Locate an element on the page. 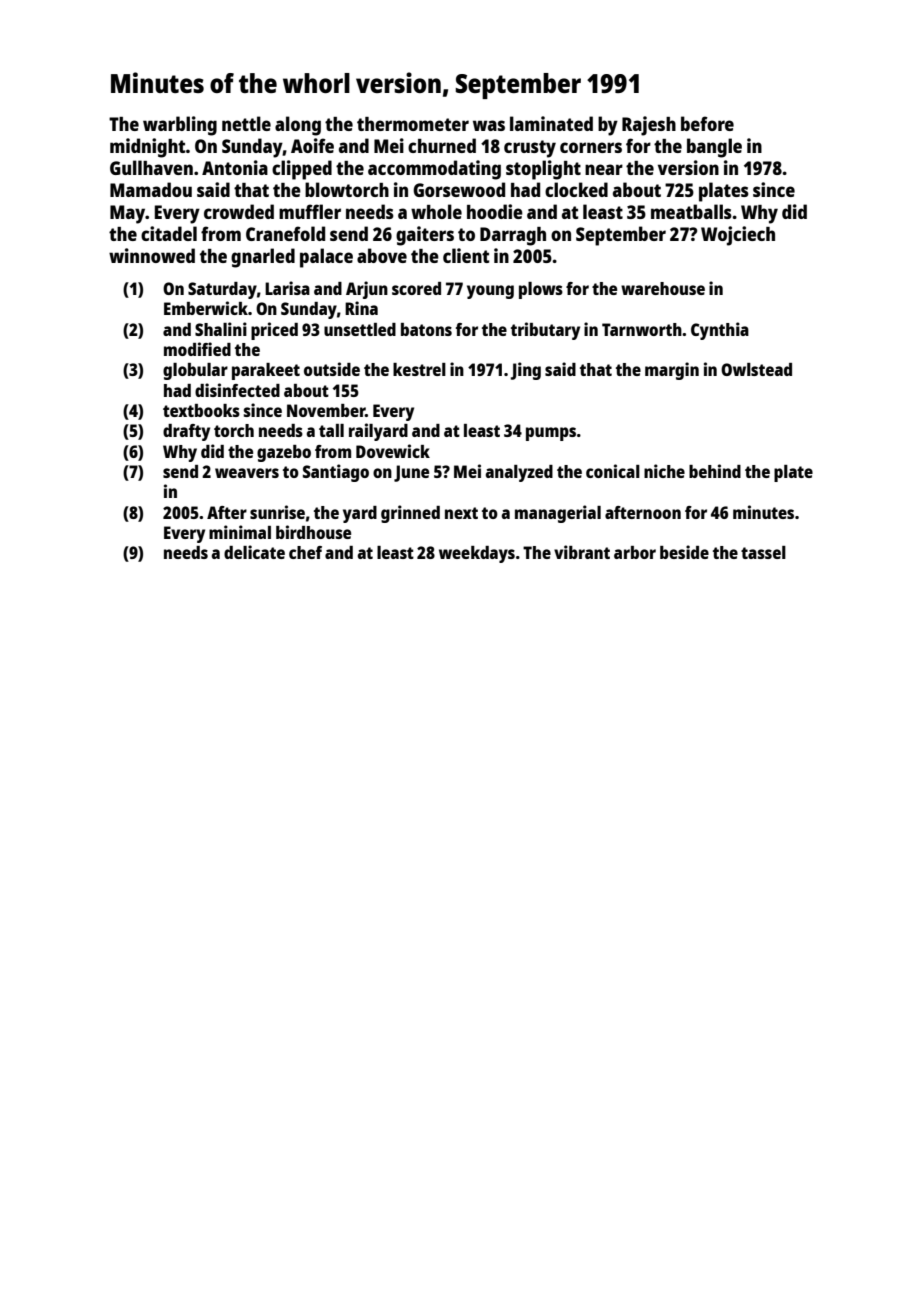  corners is located at coordinates (591, 147).
